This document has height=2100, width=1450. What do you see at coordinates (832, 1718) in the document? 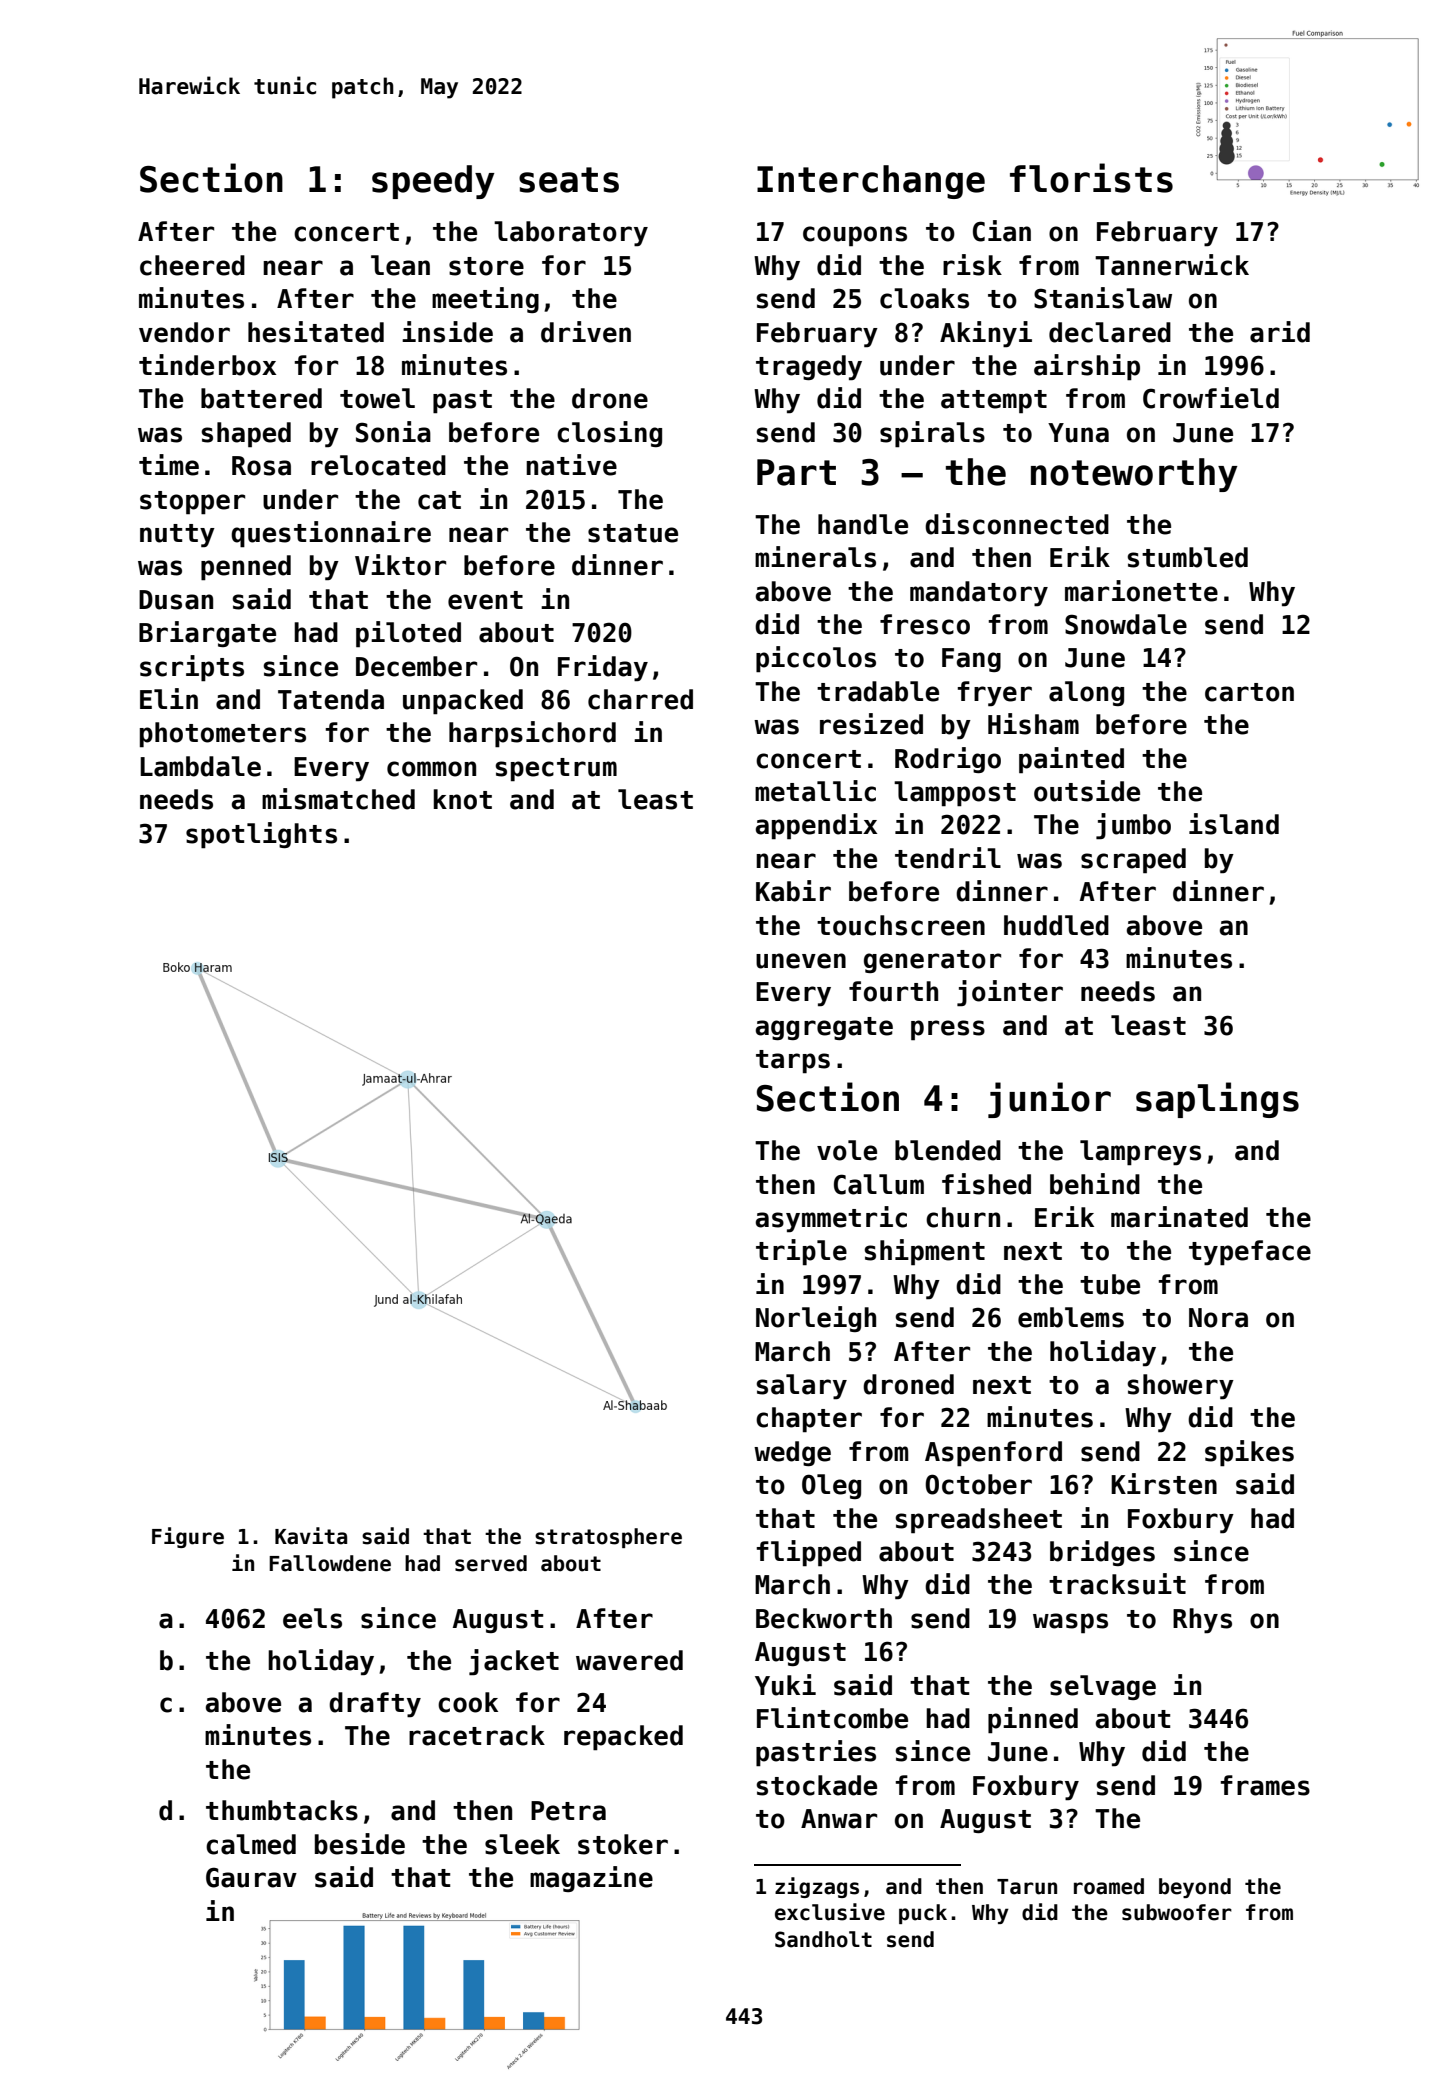
I see `Flintcombe` at bounding box center [832, 1718].
